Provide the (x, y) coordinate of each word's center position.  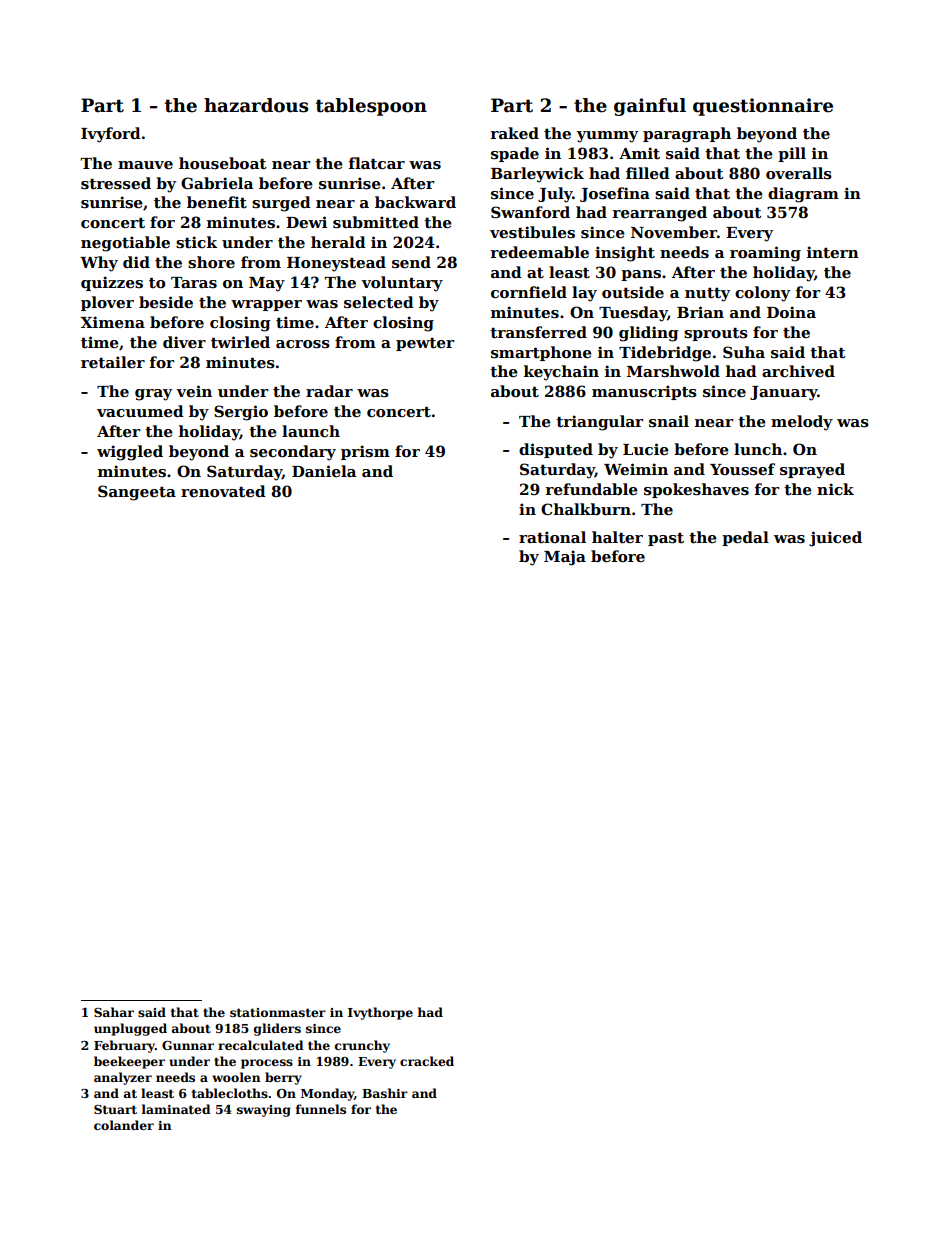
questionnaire (763, 107)
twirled (240, 342)
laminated (176, 1109)
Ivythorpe (380, 1013)
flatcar (377, 163)
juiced (835, 539)
